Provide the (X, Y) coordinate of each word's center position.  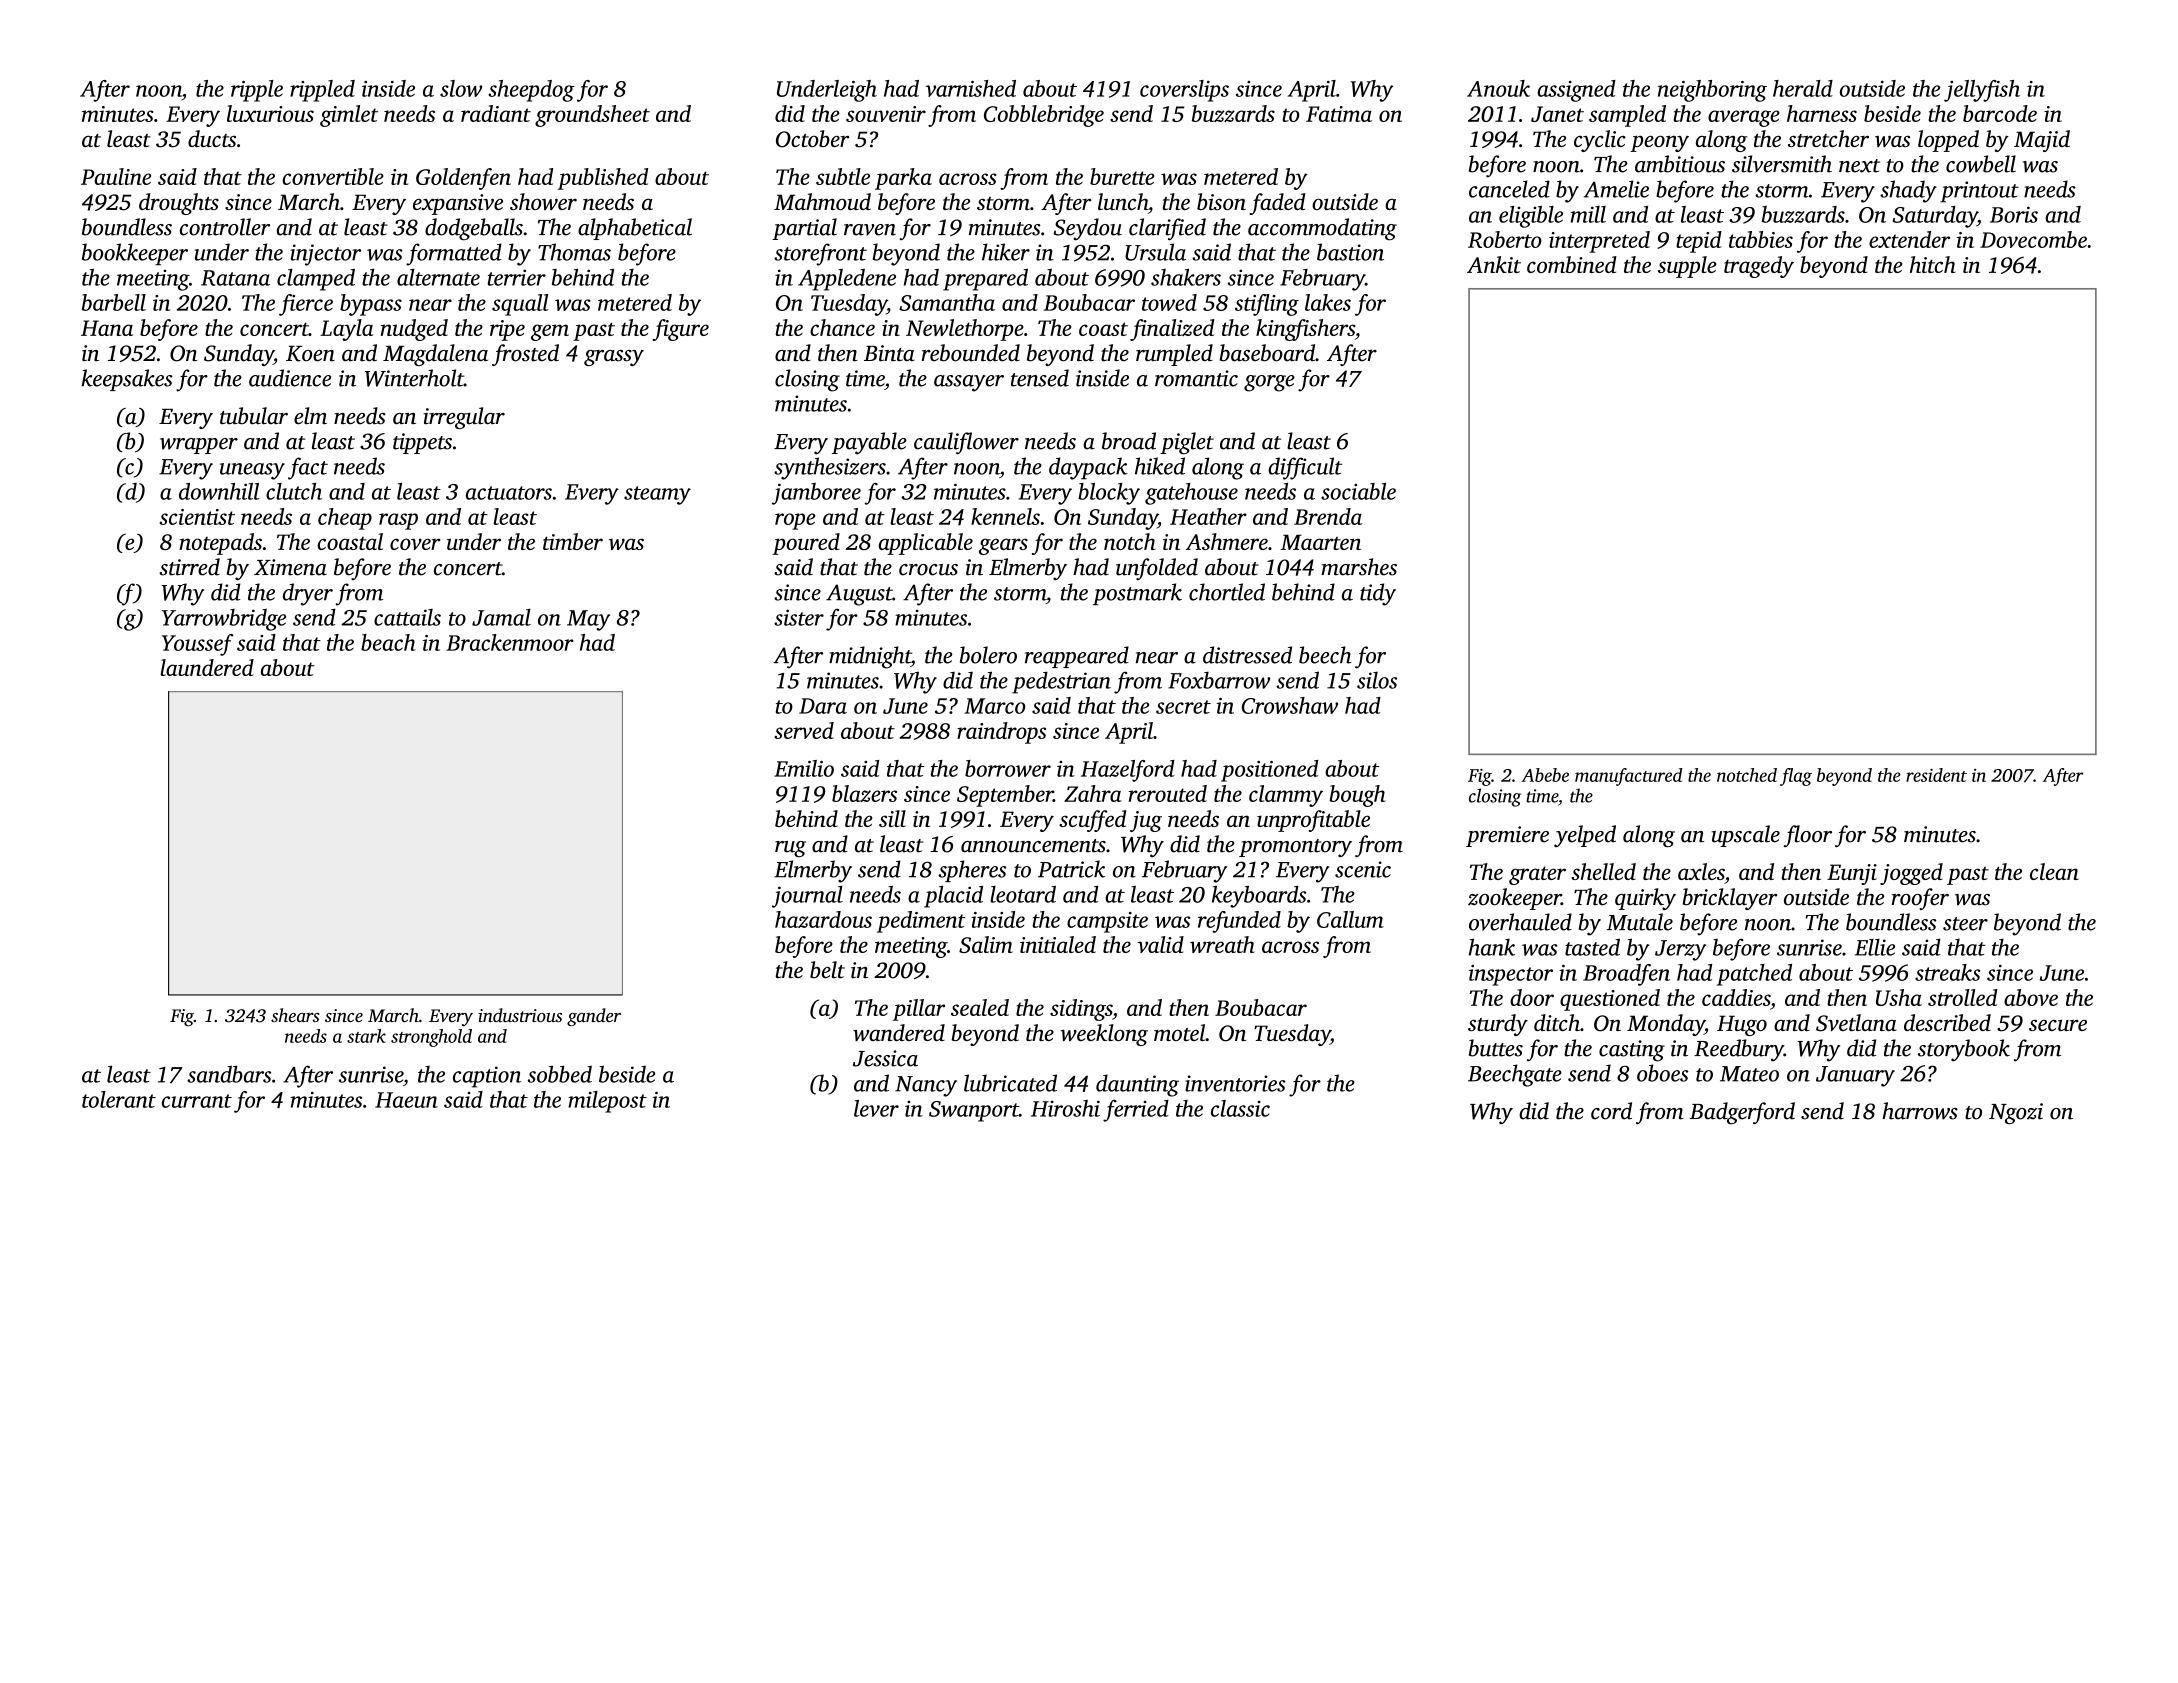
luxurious (270, 113)
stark (366, 1036)
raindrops (1001, 733)
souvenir (886, 114)
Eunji (1852, 874)
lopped (1948, 141)
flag (1796, 777)
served (804, 730)
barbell (114, 302)
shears (295, 1015)
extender (1909, 239)
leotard (1023, 894)
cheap (345, 519)
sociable (1358, 491)
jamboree (816, 494)
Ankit (1494, 264)
